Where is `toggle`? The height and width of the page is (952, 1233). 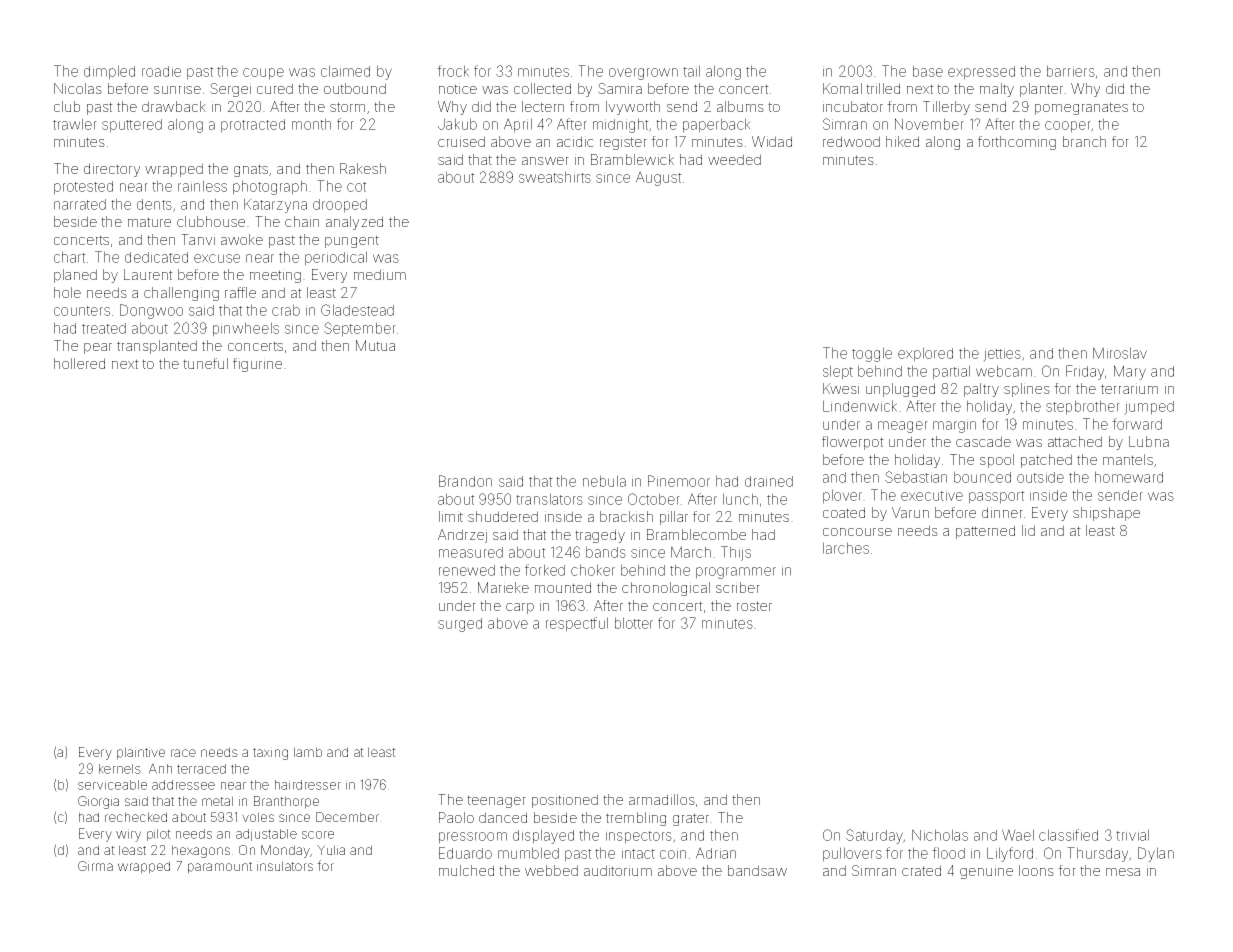
toggle is located at coordinates (872, 354).
